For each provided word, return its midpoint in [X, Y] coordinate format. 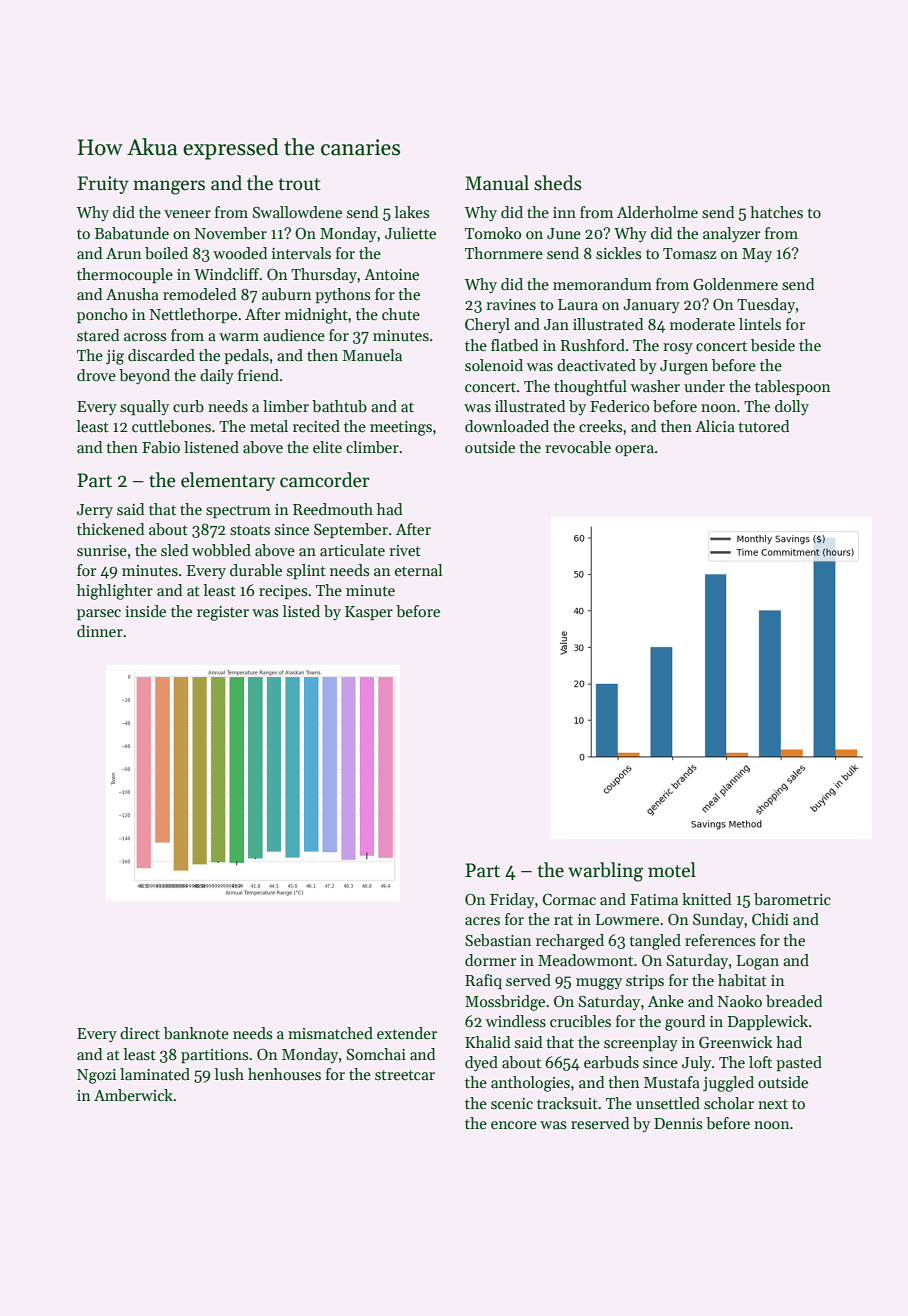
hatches [776, 212]
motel [672, 870]
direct [140, 1033]
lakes [412, 212]
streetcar [405, 1075]
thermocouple [125, 275]
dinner [100, 631]
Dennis [678, 1123]
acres [482, 921]
